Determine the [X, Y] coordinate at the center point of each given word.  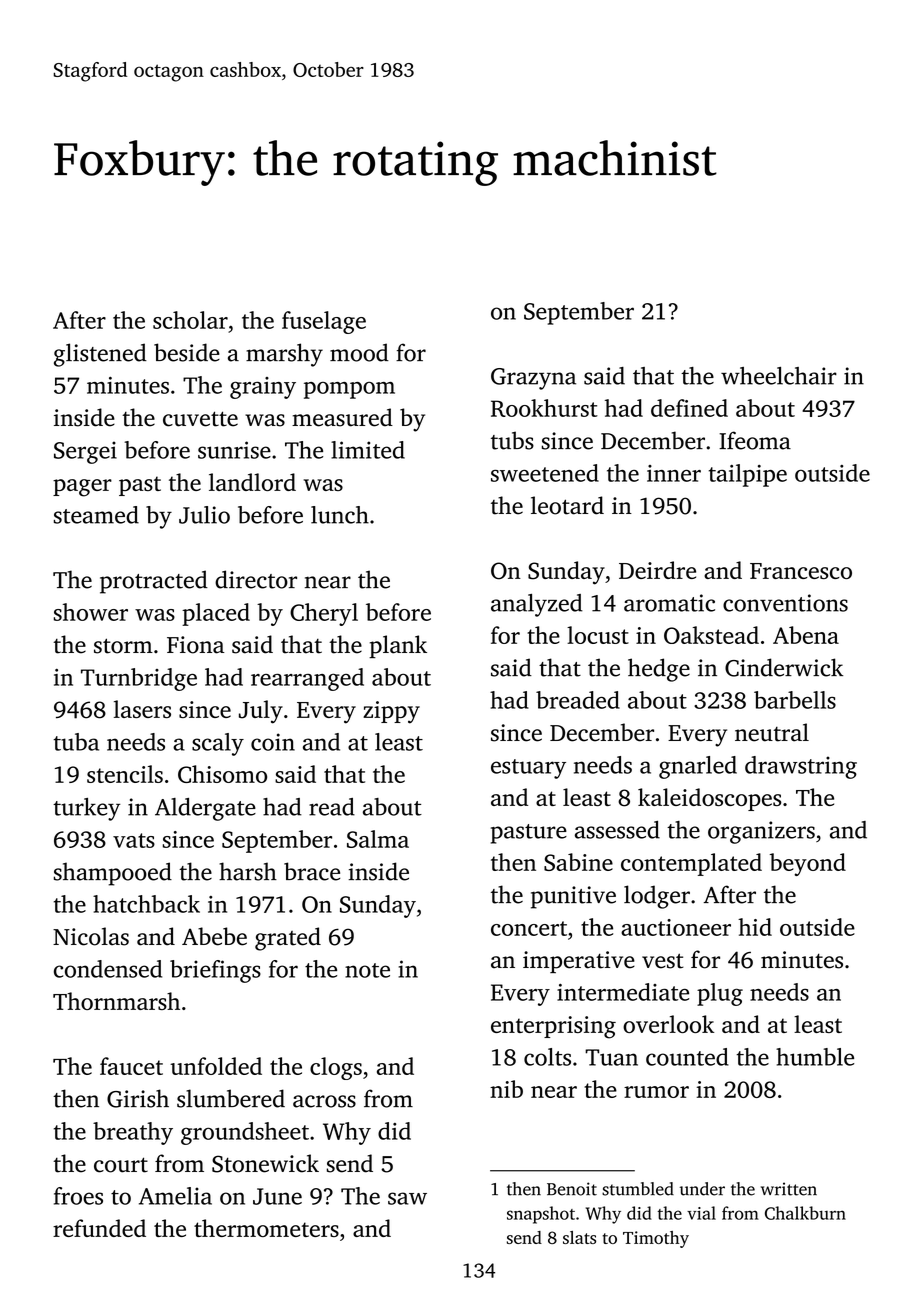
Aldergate [205, 809]
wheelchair [779, 376]
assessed [617, 830]
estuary [528, 769]
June [277, 1196]
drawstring [801, 767]
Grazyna [533, 379]
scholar [190, 320]
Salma [378, 839]
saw [407, 1198]
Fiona [196, 645]
